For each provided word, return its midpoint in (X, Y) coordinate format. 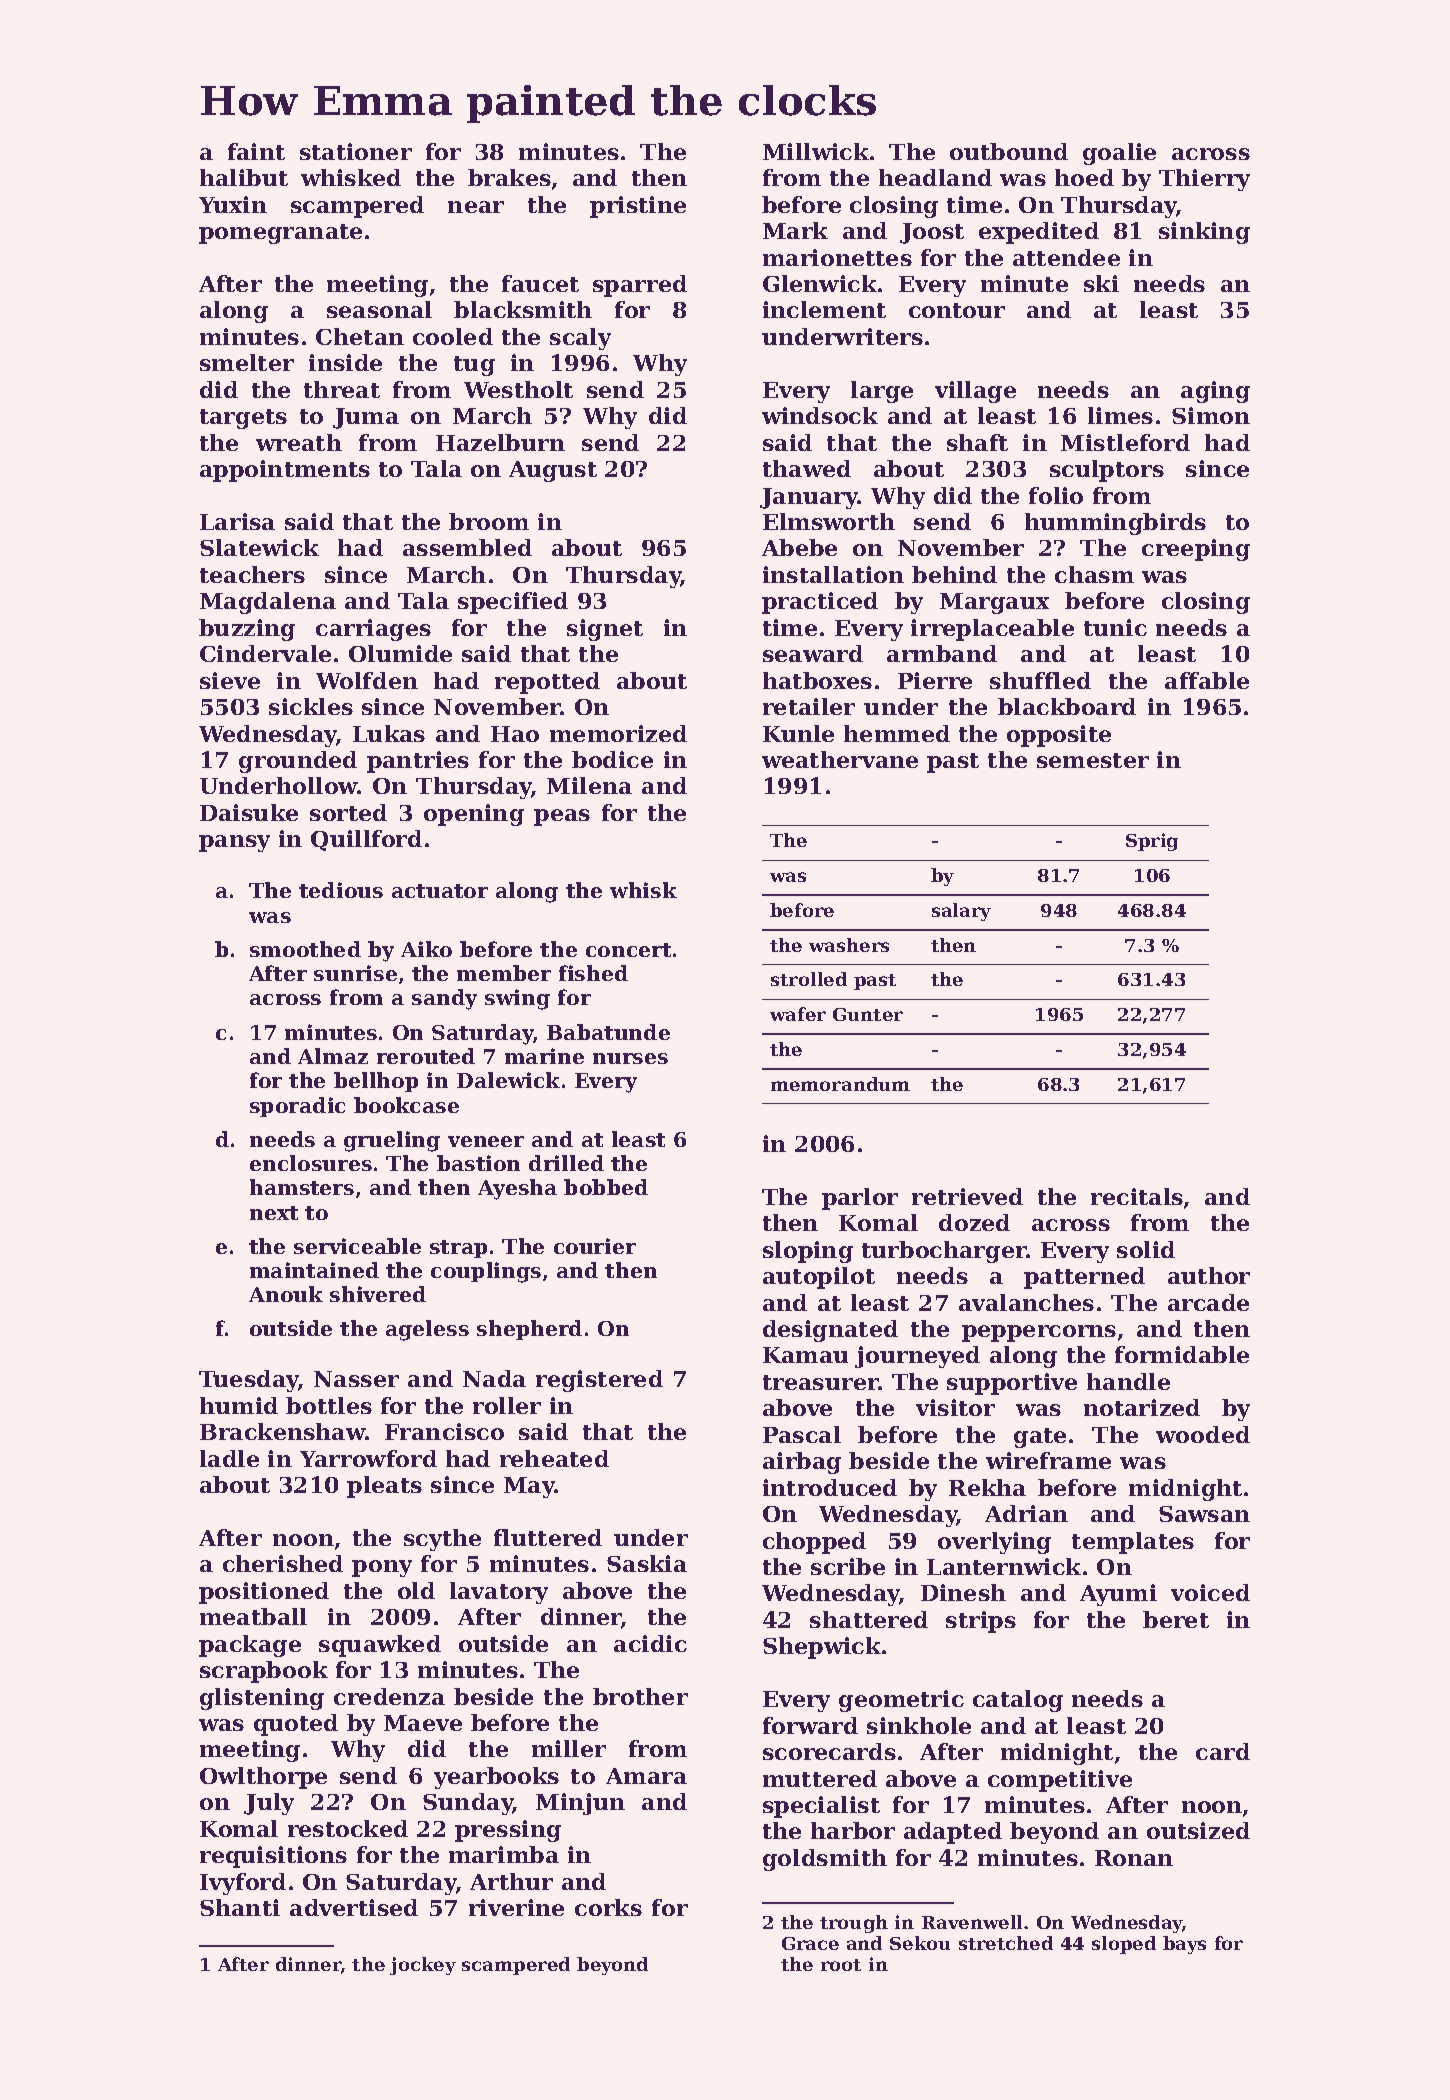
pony (382, 1568)
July (269, 1804)
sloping (808, 1252)
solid (1146, 1249)
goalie (1119, 154)
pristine (638, 207)
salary (961, 912)
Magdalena (268, 603)
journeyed (917, 1357)
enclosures (311, 1163)
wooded (1203, 1434)
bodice (612, 759)
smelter (247, 362)
